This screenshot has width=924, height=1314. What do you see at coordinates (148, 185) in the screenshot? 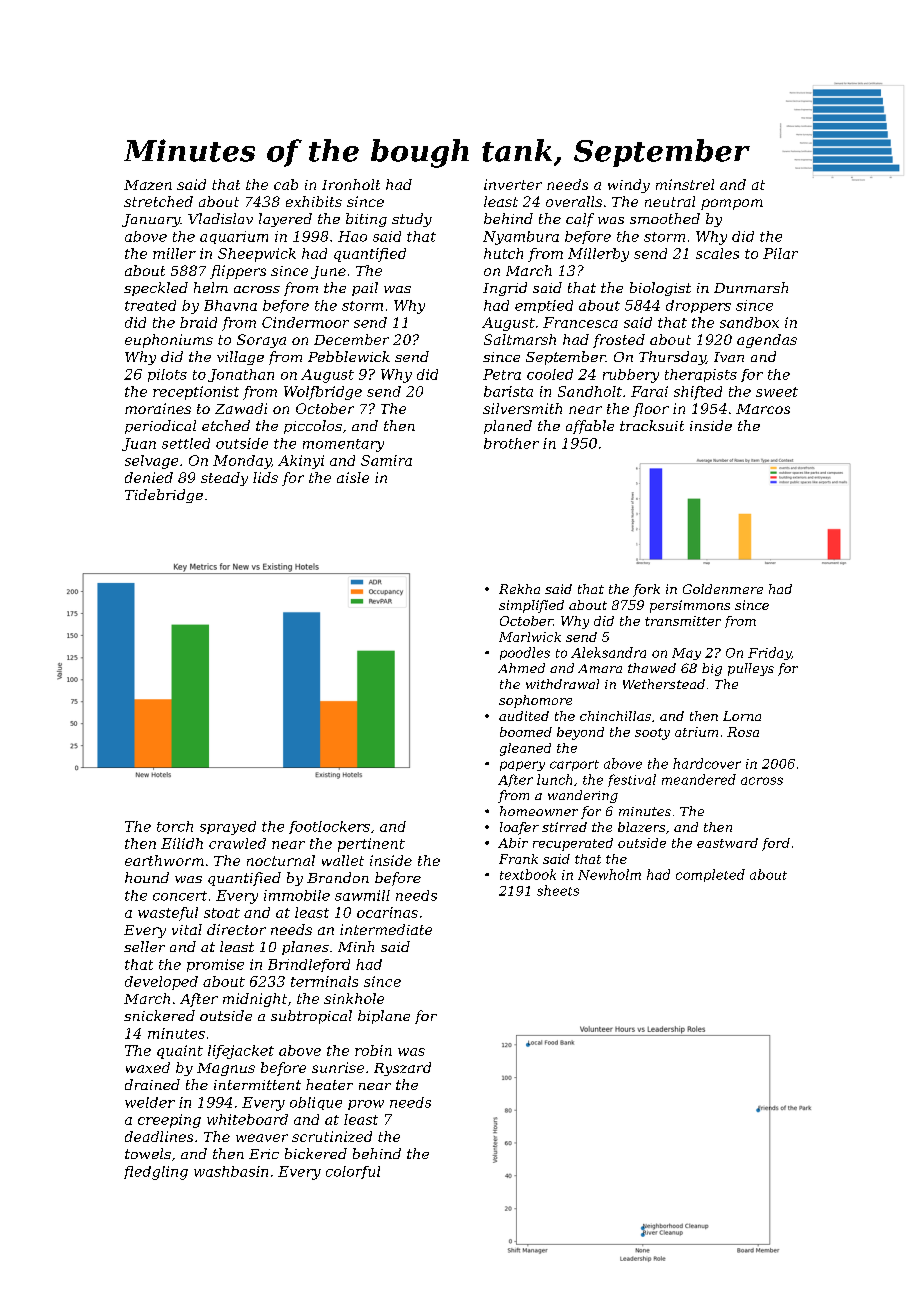
I see `Mazen` at bounding box center [148, 185].
